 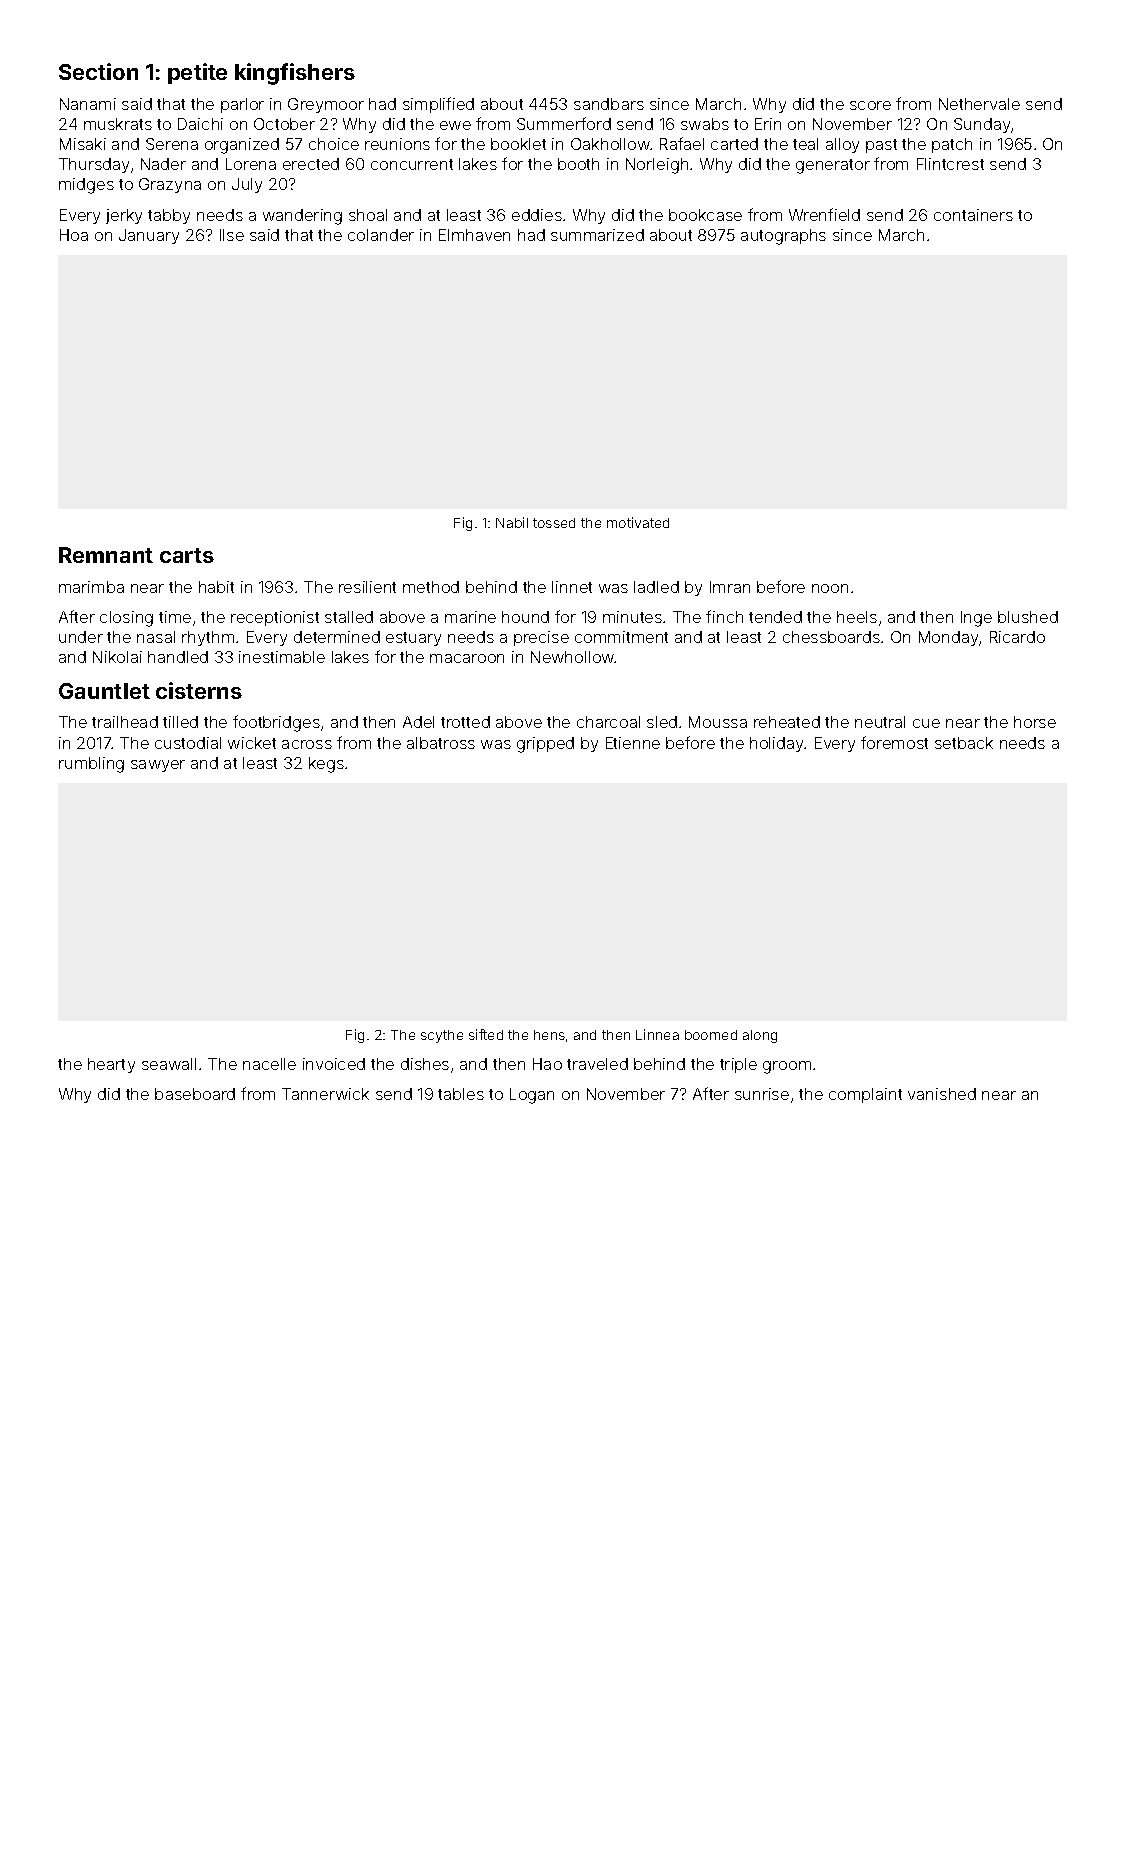 What do you see at coordinates (442, 1036) in the screenshot?
I see `scythe` at bounding box center [442, 1036].
